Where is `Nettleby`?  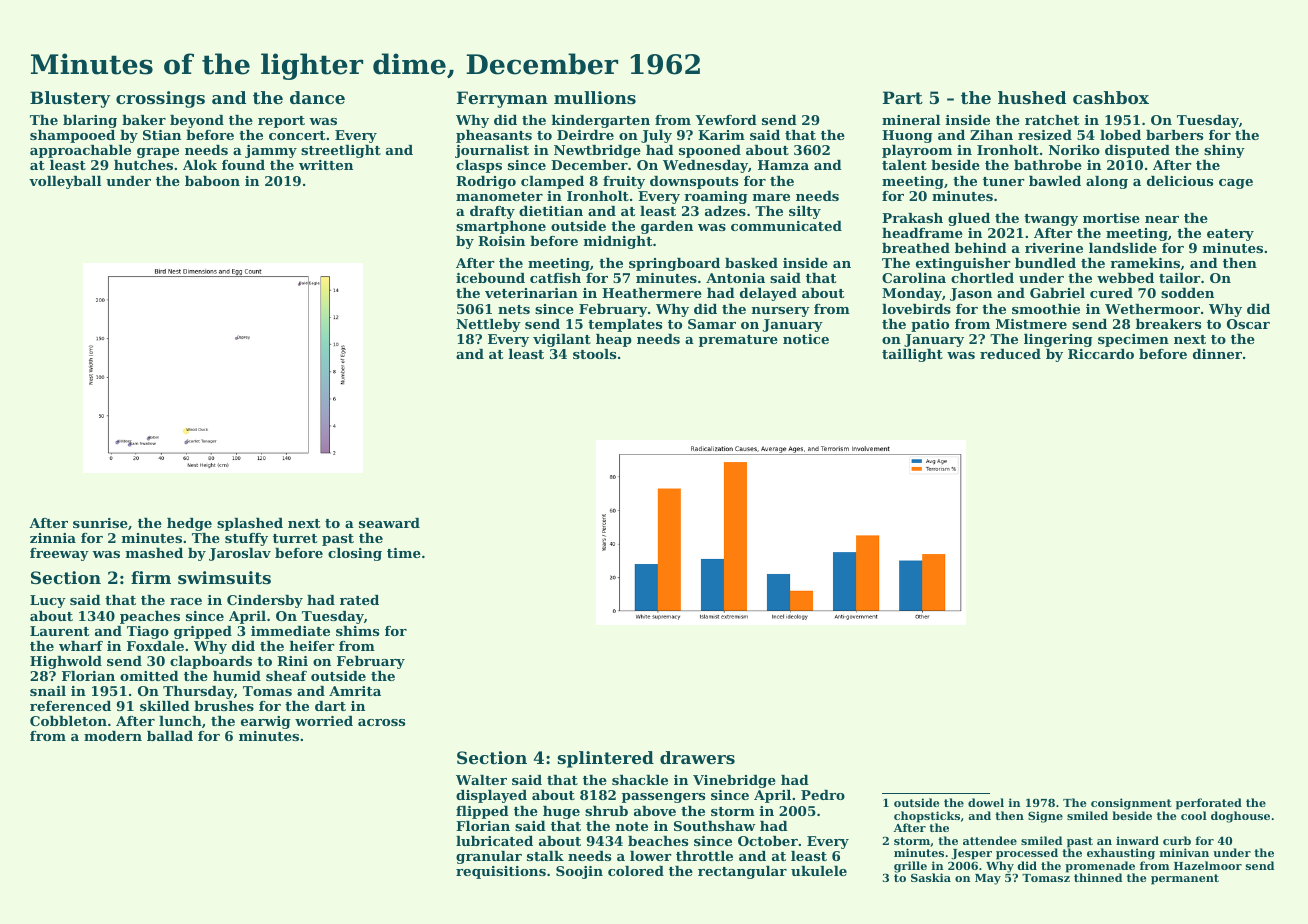 Nettleby is located at coordinates (488, 325).
